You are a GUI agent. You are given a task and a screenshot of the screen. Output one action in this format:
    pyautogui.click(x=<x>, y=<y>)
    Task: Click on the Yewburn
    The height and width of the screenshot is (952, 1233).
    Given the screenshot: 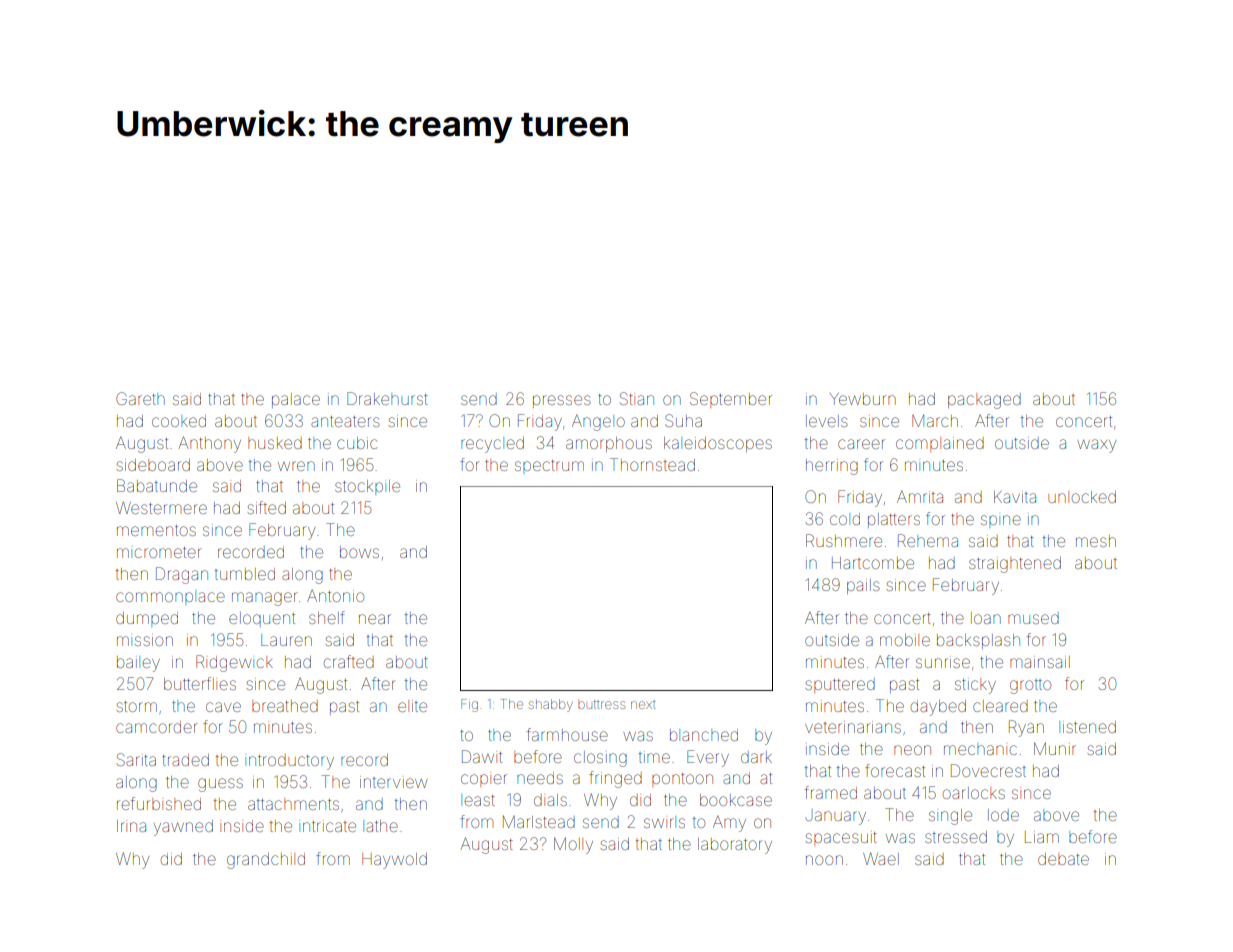 What is the action you would take?
    pyautogui.click(x=863, y=399)
